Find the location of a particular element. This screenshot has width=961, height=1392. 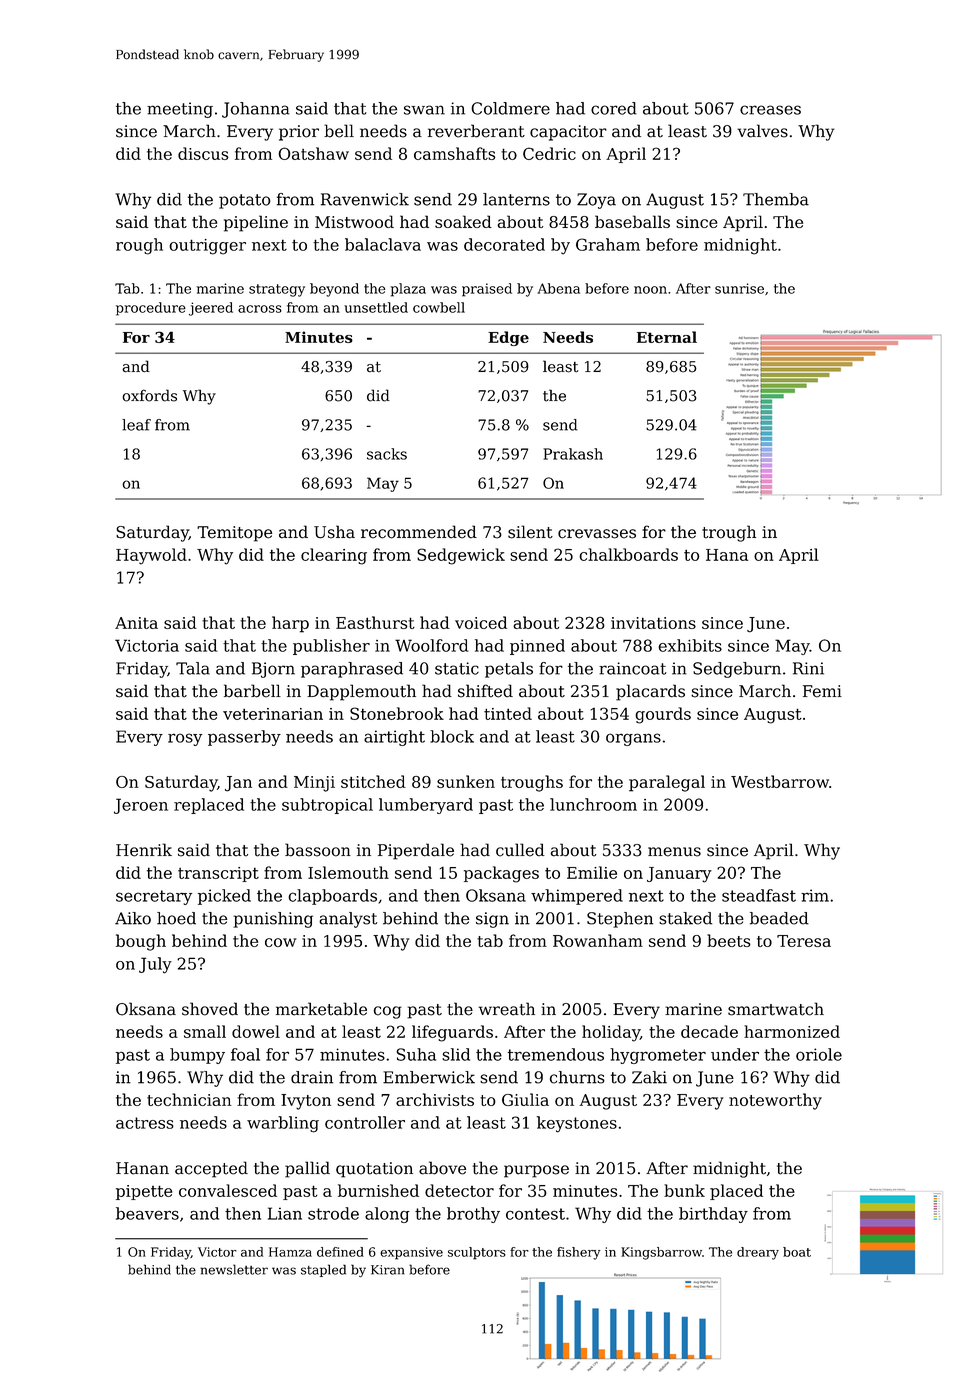

bunk is located at coordinates (684, 1190).
